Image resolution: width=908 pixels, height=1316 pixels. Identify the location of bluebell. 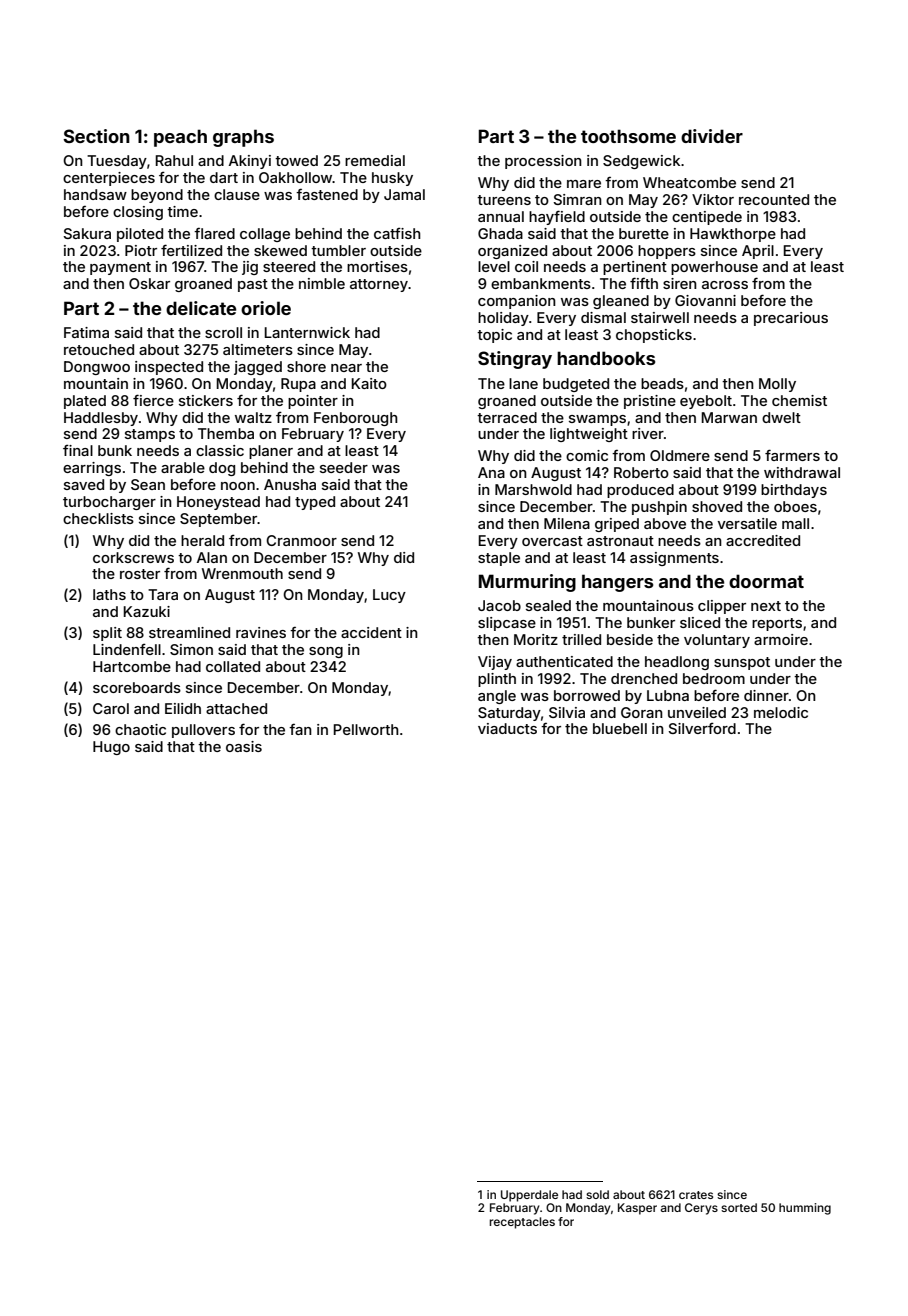
(620, 728).
